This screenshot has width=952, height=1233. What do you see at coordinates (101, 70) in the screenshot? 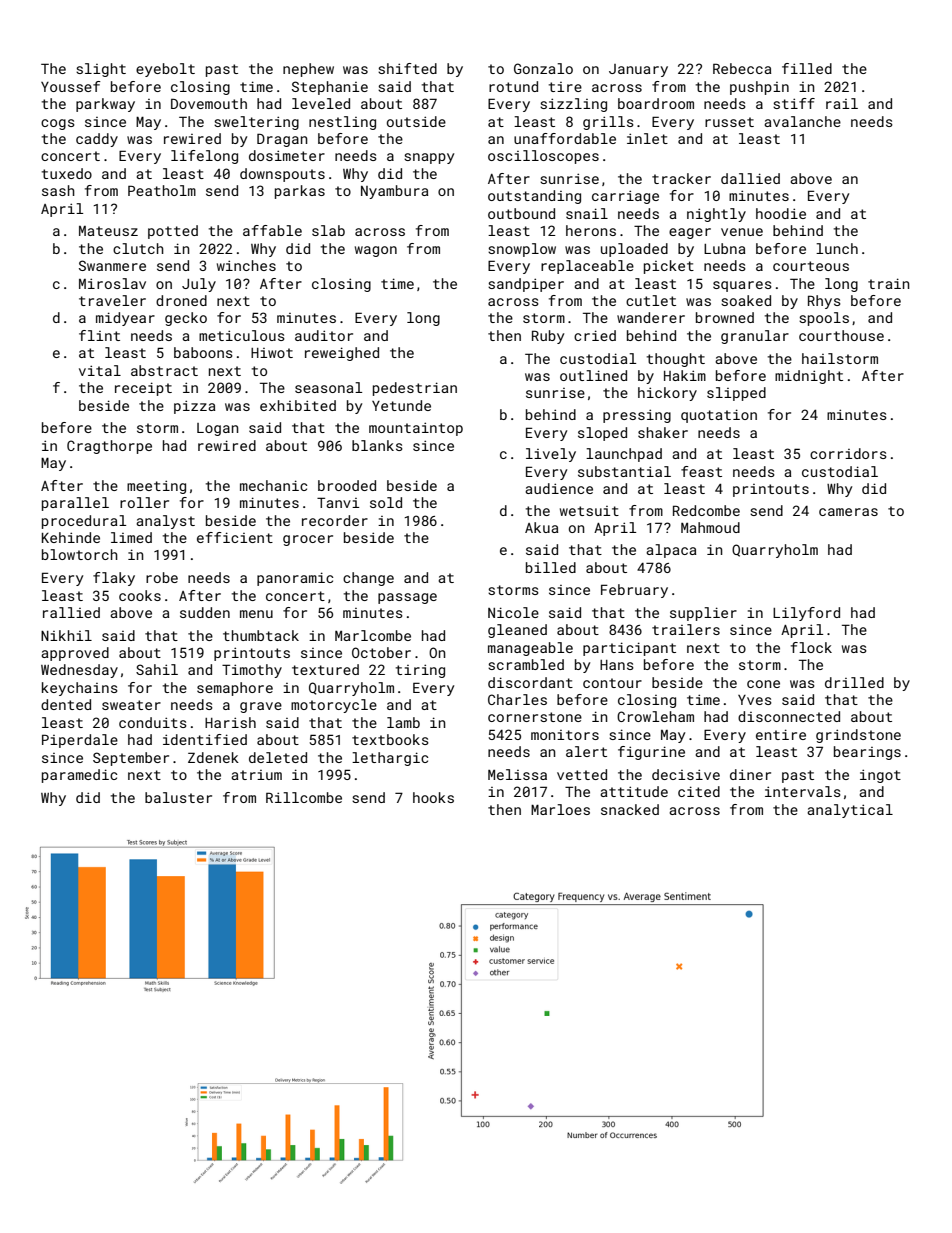
I see `slight` at bounding box center [101, 70].
